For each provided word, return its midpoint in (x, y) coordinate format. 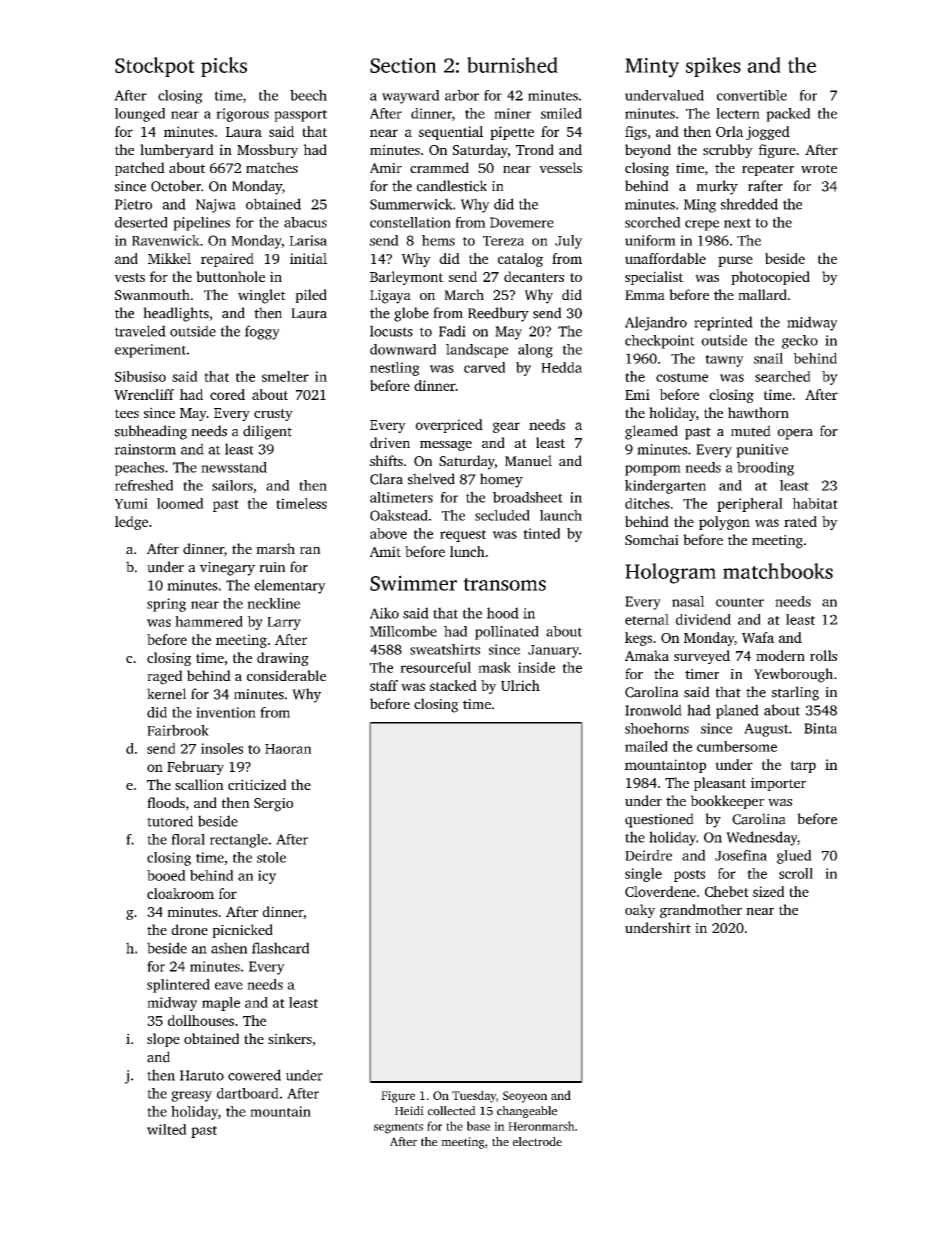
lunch (467, 551)
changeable (527, 1112)
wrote (819, 168)
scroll (796, 873)
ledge (131, 523)
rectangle (239, 841)
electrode (537, 1141)
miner (512, 113)
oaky (640, 911)
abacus (305, 222)
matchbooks (778, 571)
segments (398, 1128)
